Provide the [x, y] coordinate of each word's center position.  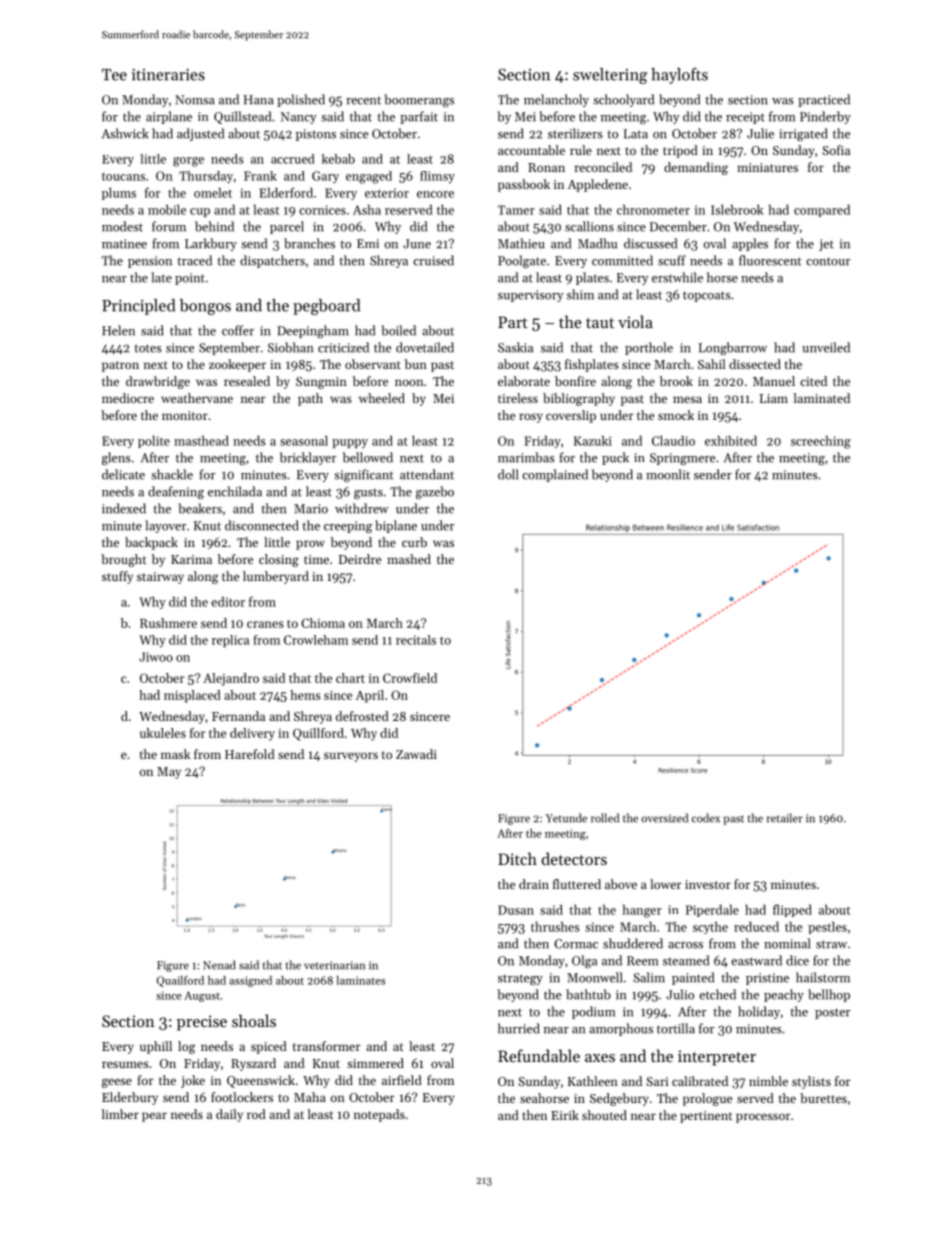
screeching [821, 442]
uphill [156, 1047]
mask [176, 754]
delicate [123, 474]
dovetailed [425, 347]
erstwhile [677, 277]
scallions [589, 226]
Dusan [516, 910]
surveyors [351, 757]
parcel [287, 227]
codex [706, 818]
